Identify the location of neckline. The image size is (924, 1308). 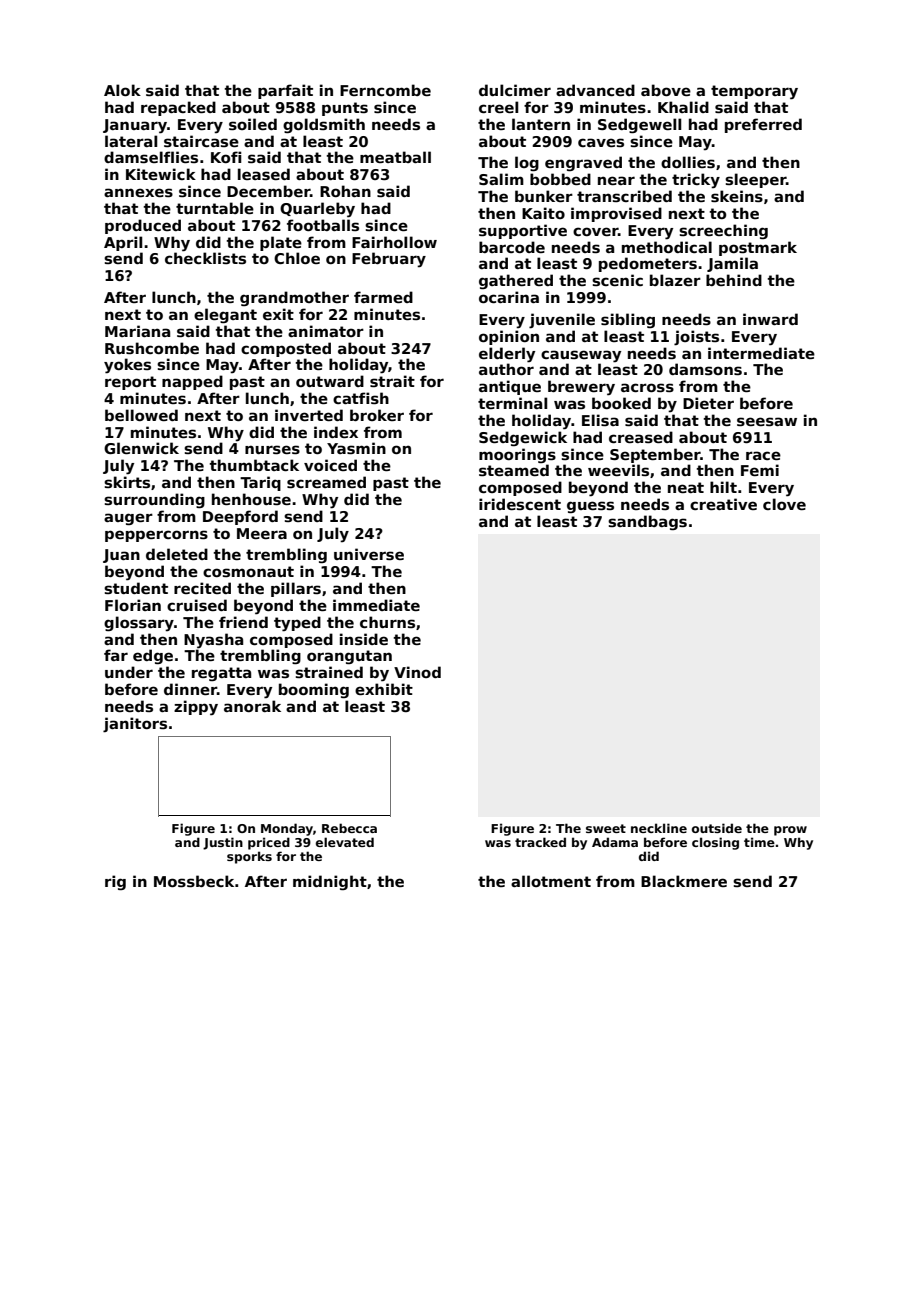
(659, 828).
